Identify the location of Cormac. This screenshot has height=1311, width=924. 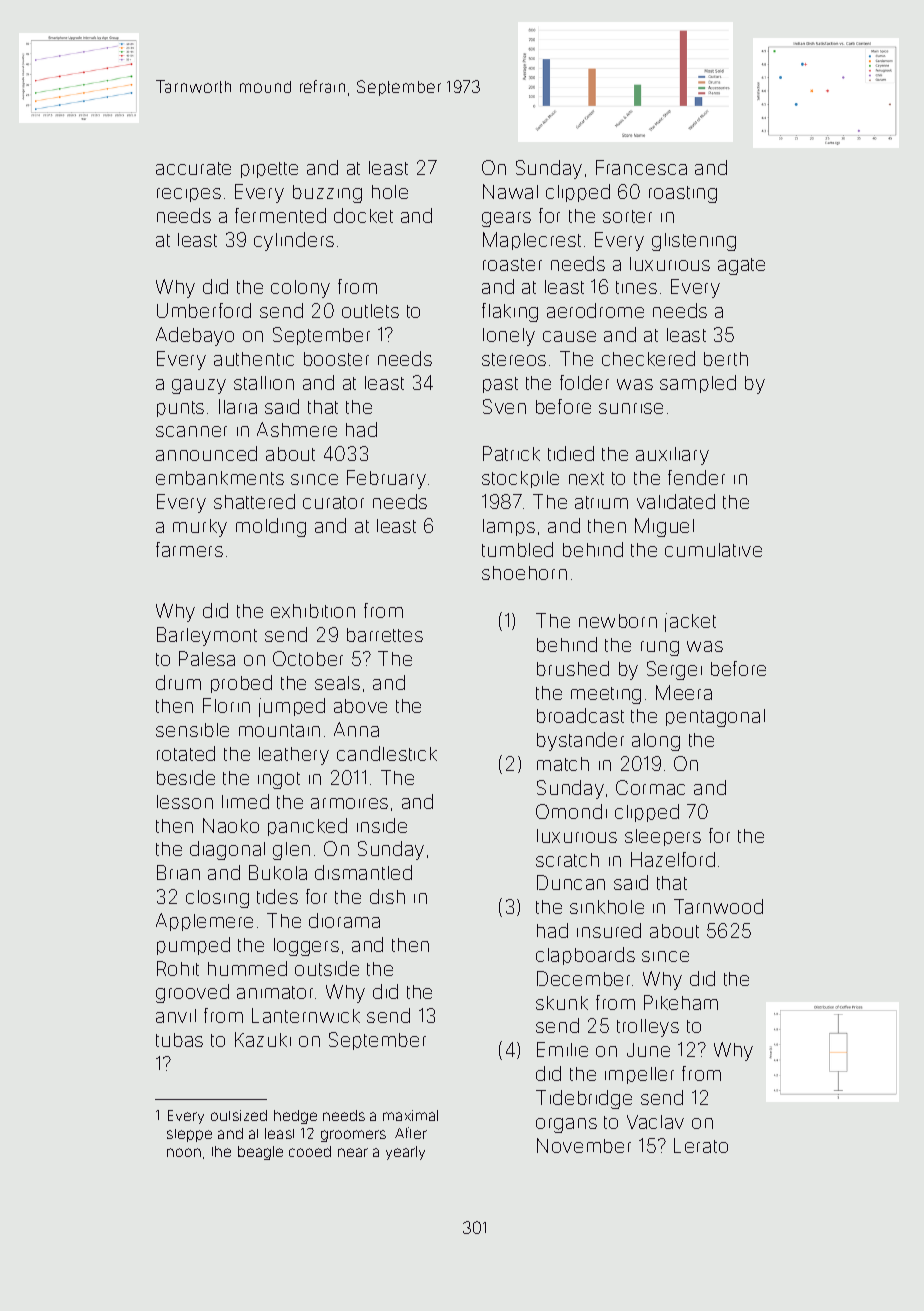
(650, 787).
